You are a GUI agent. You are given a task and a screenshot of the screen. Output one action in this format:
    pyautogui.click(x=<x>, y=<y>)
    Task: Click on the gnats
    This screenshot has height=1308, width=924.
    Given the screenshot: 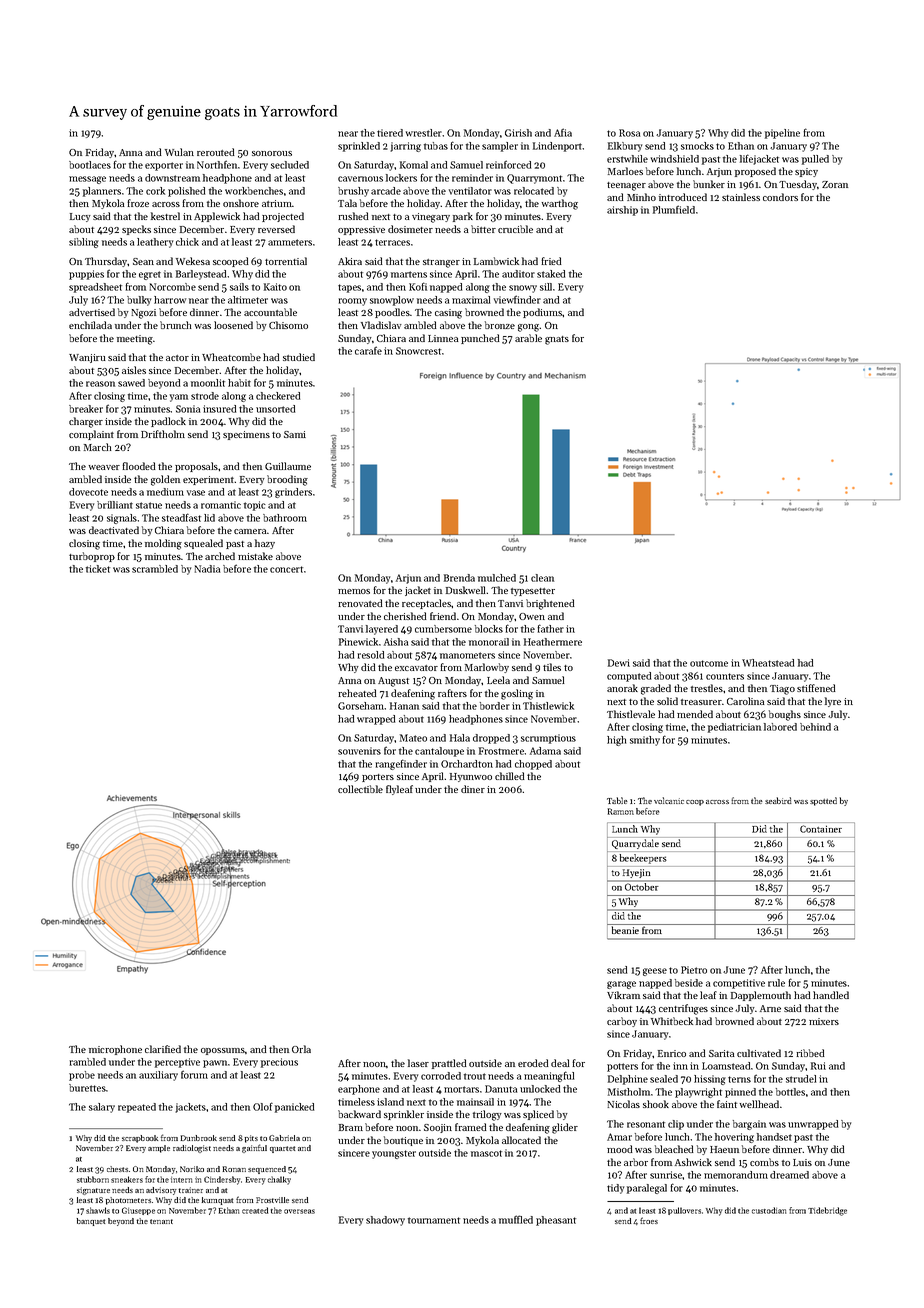 What is the action you would take?
    pyautogui.click(x=557, y=340)
